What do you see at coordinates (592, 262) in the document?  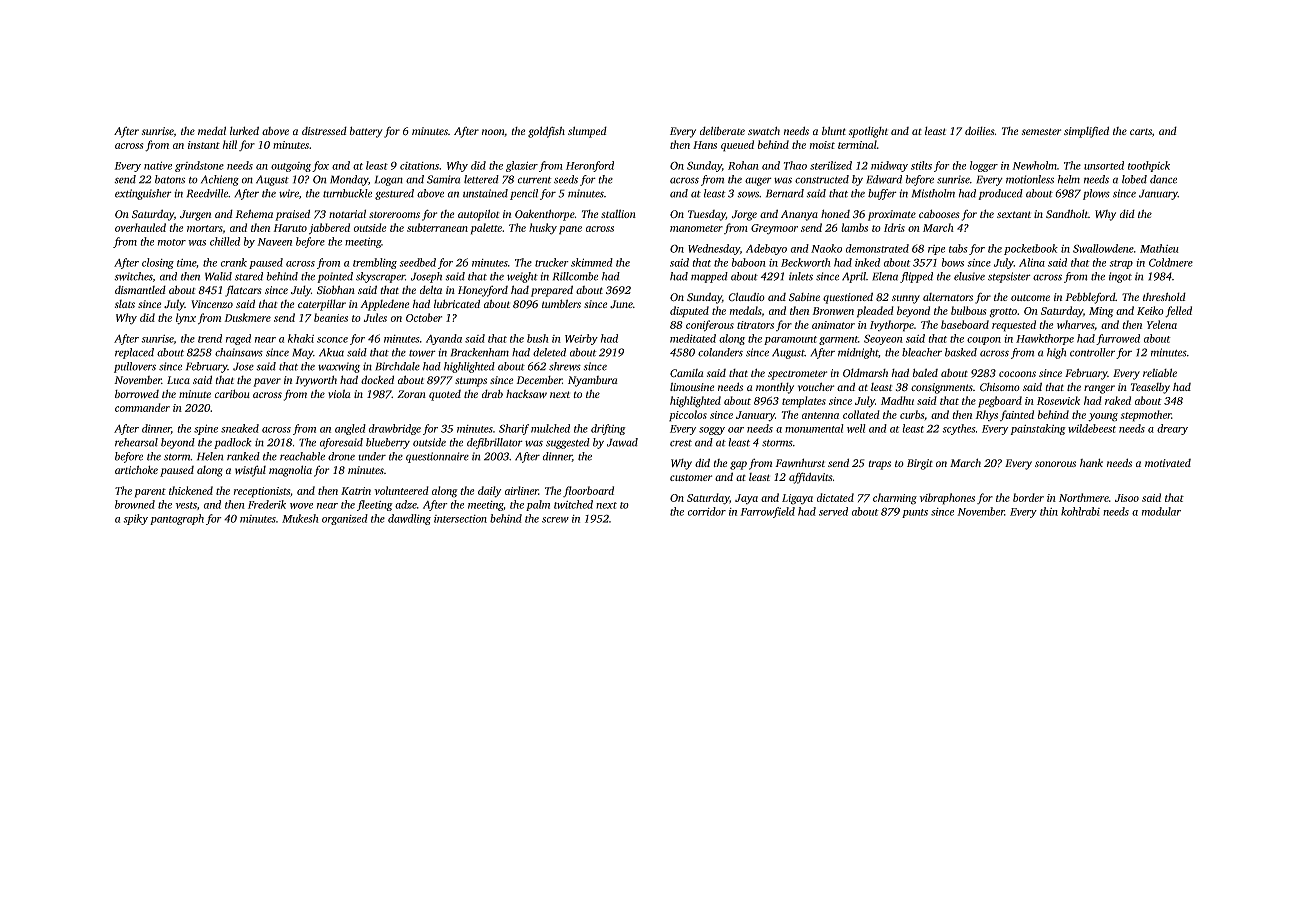 I see `skimmed` at bounding box center [592, 262].
